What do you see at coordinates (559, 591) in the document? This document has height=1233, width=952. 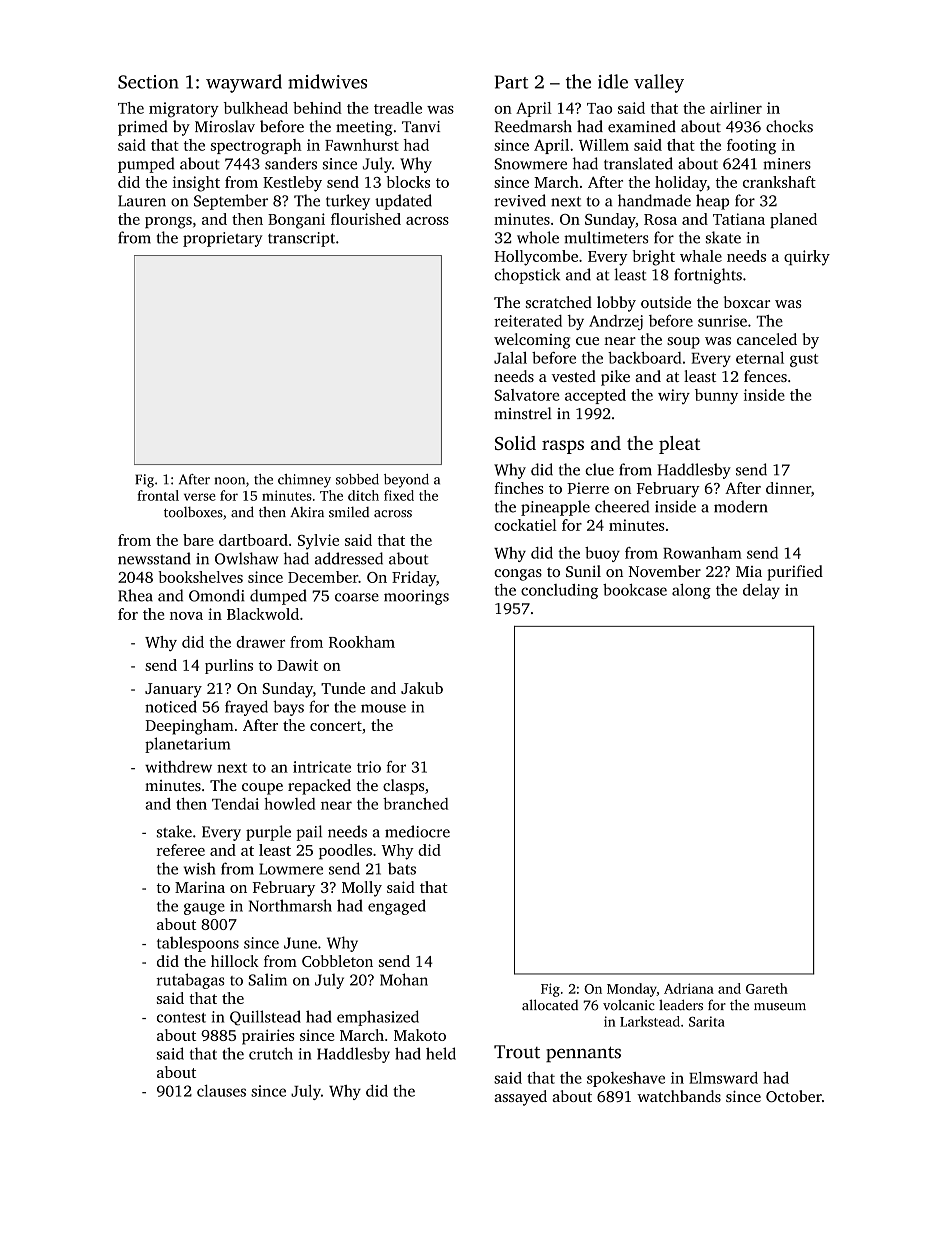 I see `concluding` at bounding box center [559, 591].
